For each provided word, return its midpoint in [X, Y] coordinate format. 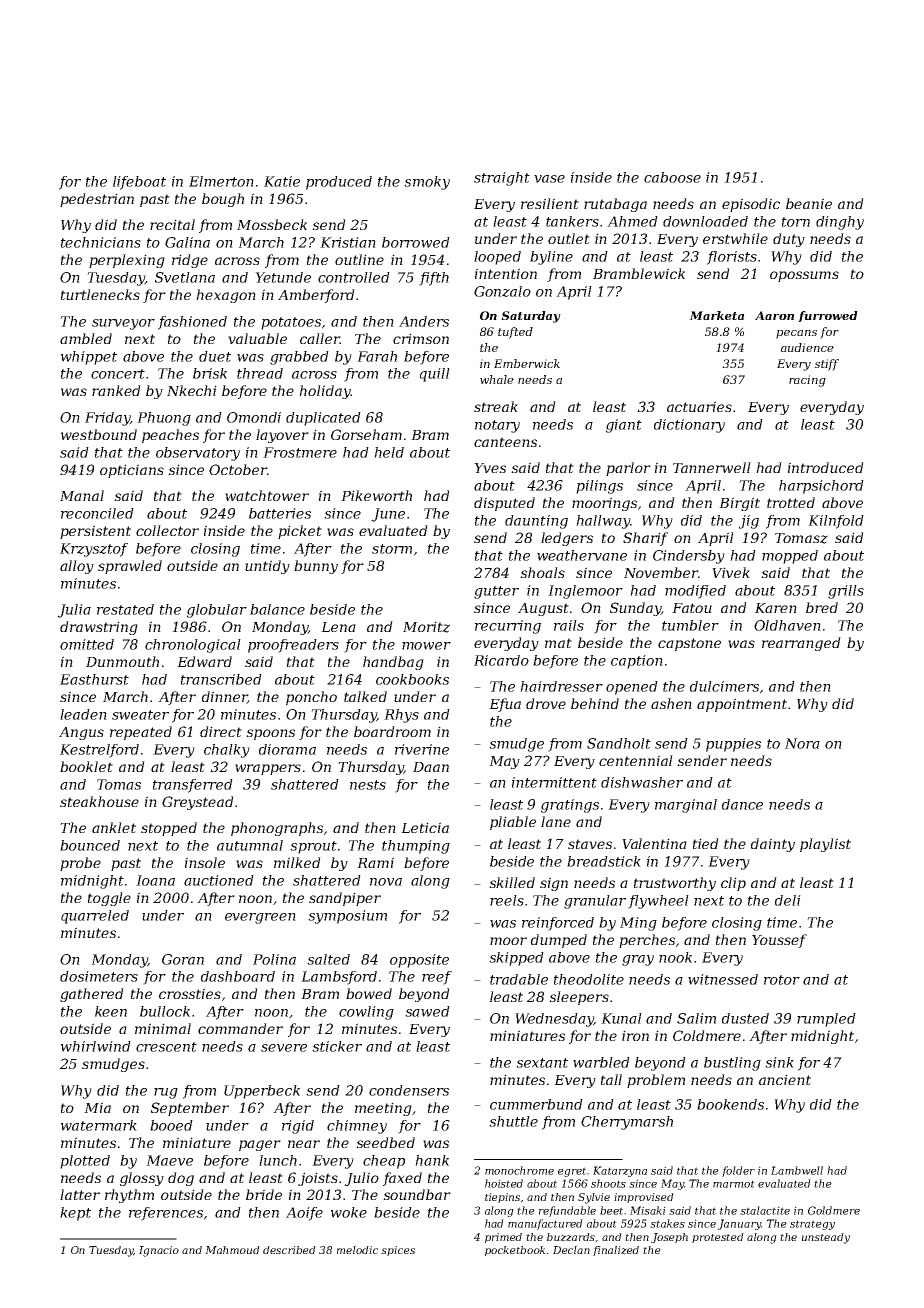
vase [549, 179]
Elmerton [221, 181]
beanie [809, 203]
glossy [142, 1179]
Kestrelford [99, 751]
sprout [313, 847]
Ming [638, 924]
